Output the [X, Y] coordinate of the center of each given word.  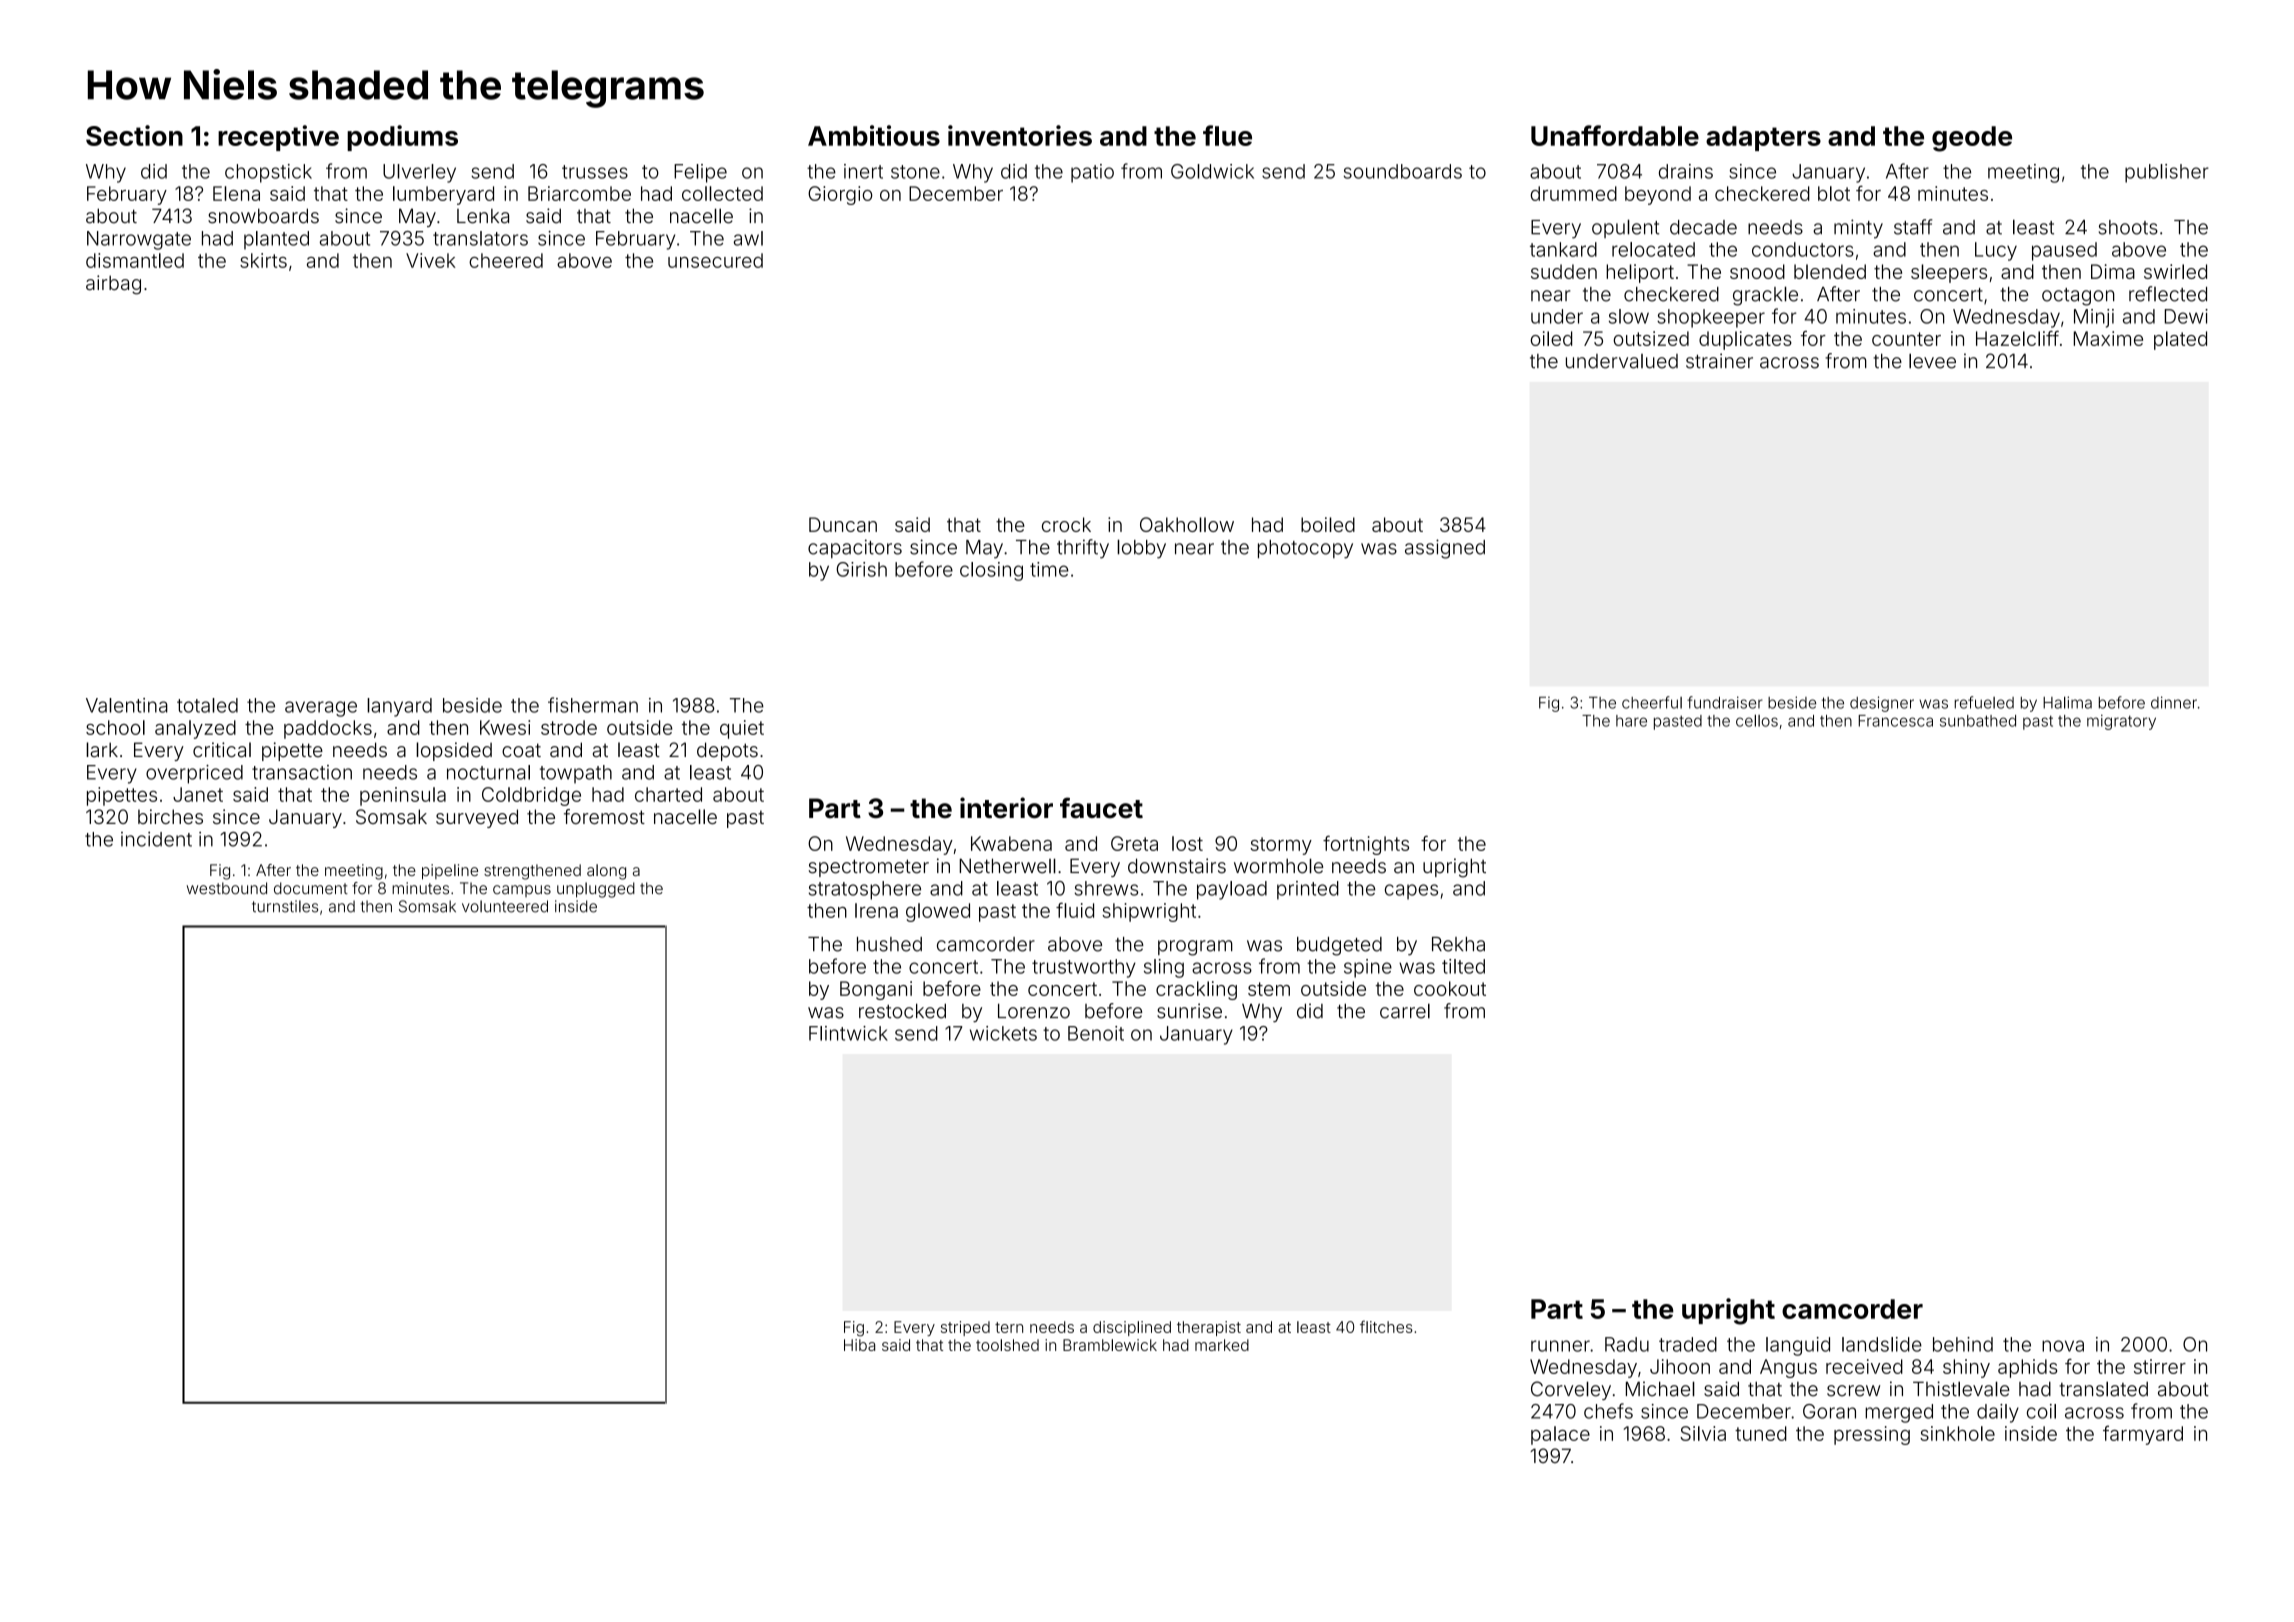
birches [170, 816]
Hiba [859, 1345]
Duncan [843, 524]
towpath [576, 774]
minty [1858, 229]
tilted [1463, 966]
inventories [1020, 135]
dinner [2174, 702]
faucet [1101, 808]
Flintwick [848, 1033]
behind [1963, 1344]
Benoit [1096, 1033]
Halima [2067, 702]
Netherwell [1008, 866]
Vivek [431, 260]
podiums [402, 138]
